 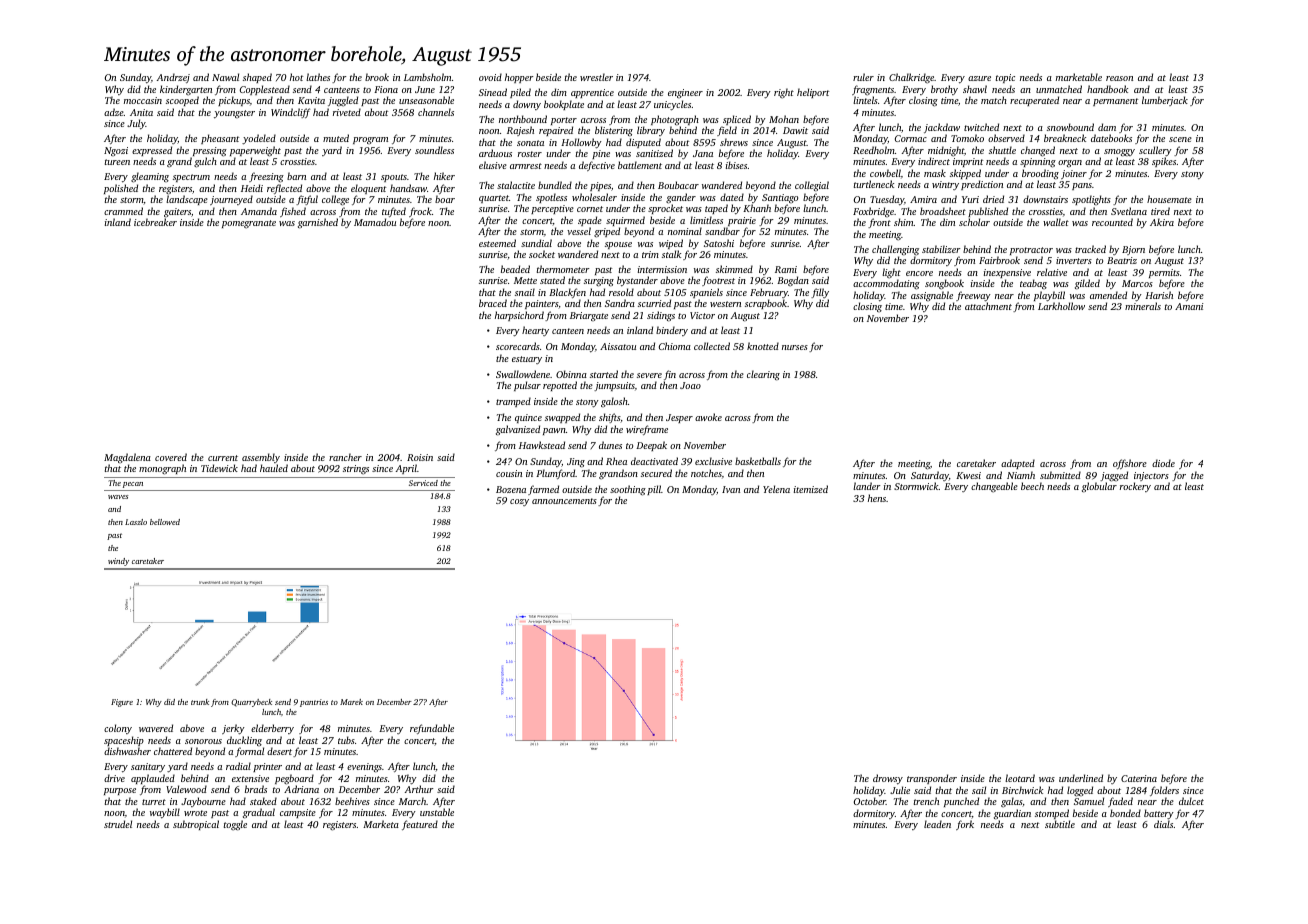 What do you see at coordinates (118, 824) in the document?
I see `strudel` at bounding box center [118, 824].
